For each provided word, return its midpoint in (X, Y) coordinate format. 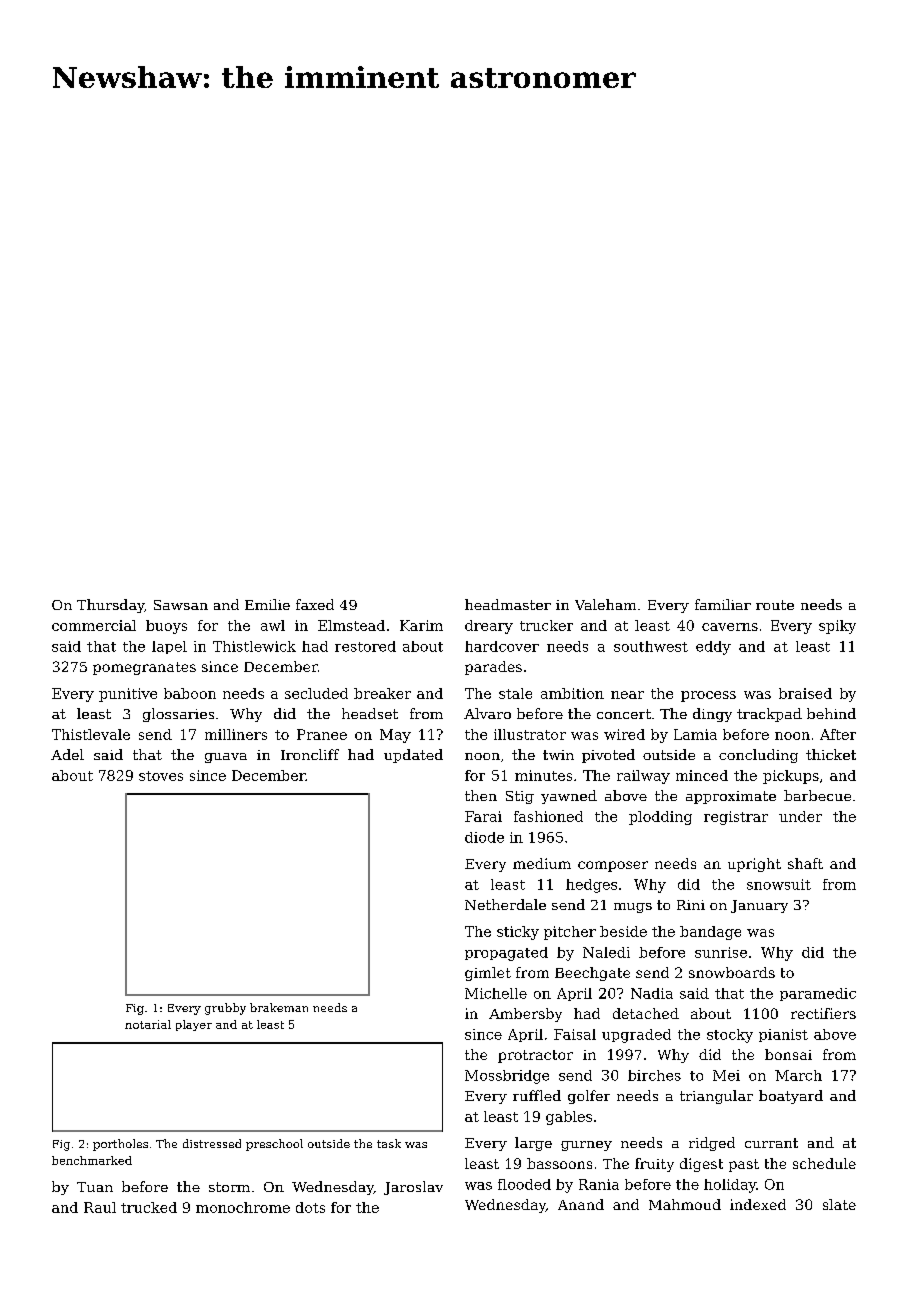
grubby (225, 1009)
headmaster (508, 604)
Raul (100, 1207)
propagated (506, 954)
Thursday (110, 606)
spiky (837, 627)
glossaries (178, 715)
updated (413, 756)
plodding (660, 818)
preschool (274, 1145)
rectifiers (823, 1013)
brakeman (279, 1007)
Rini (691, 905)
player (194, 1025)
